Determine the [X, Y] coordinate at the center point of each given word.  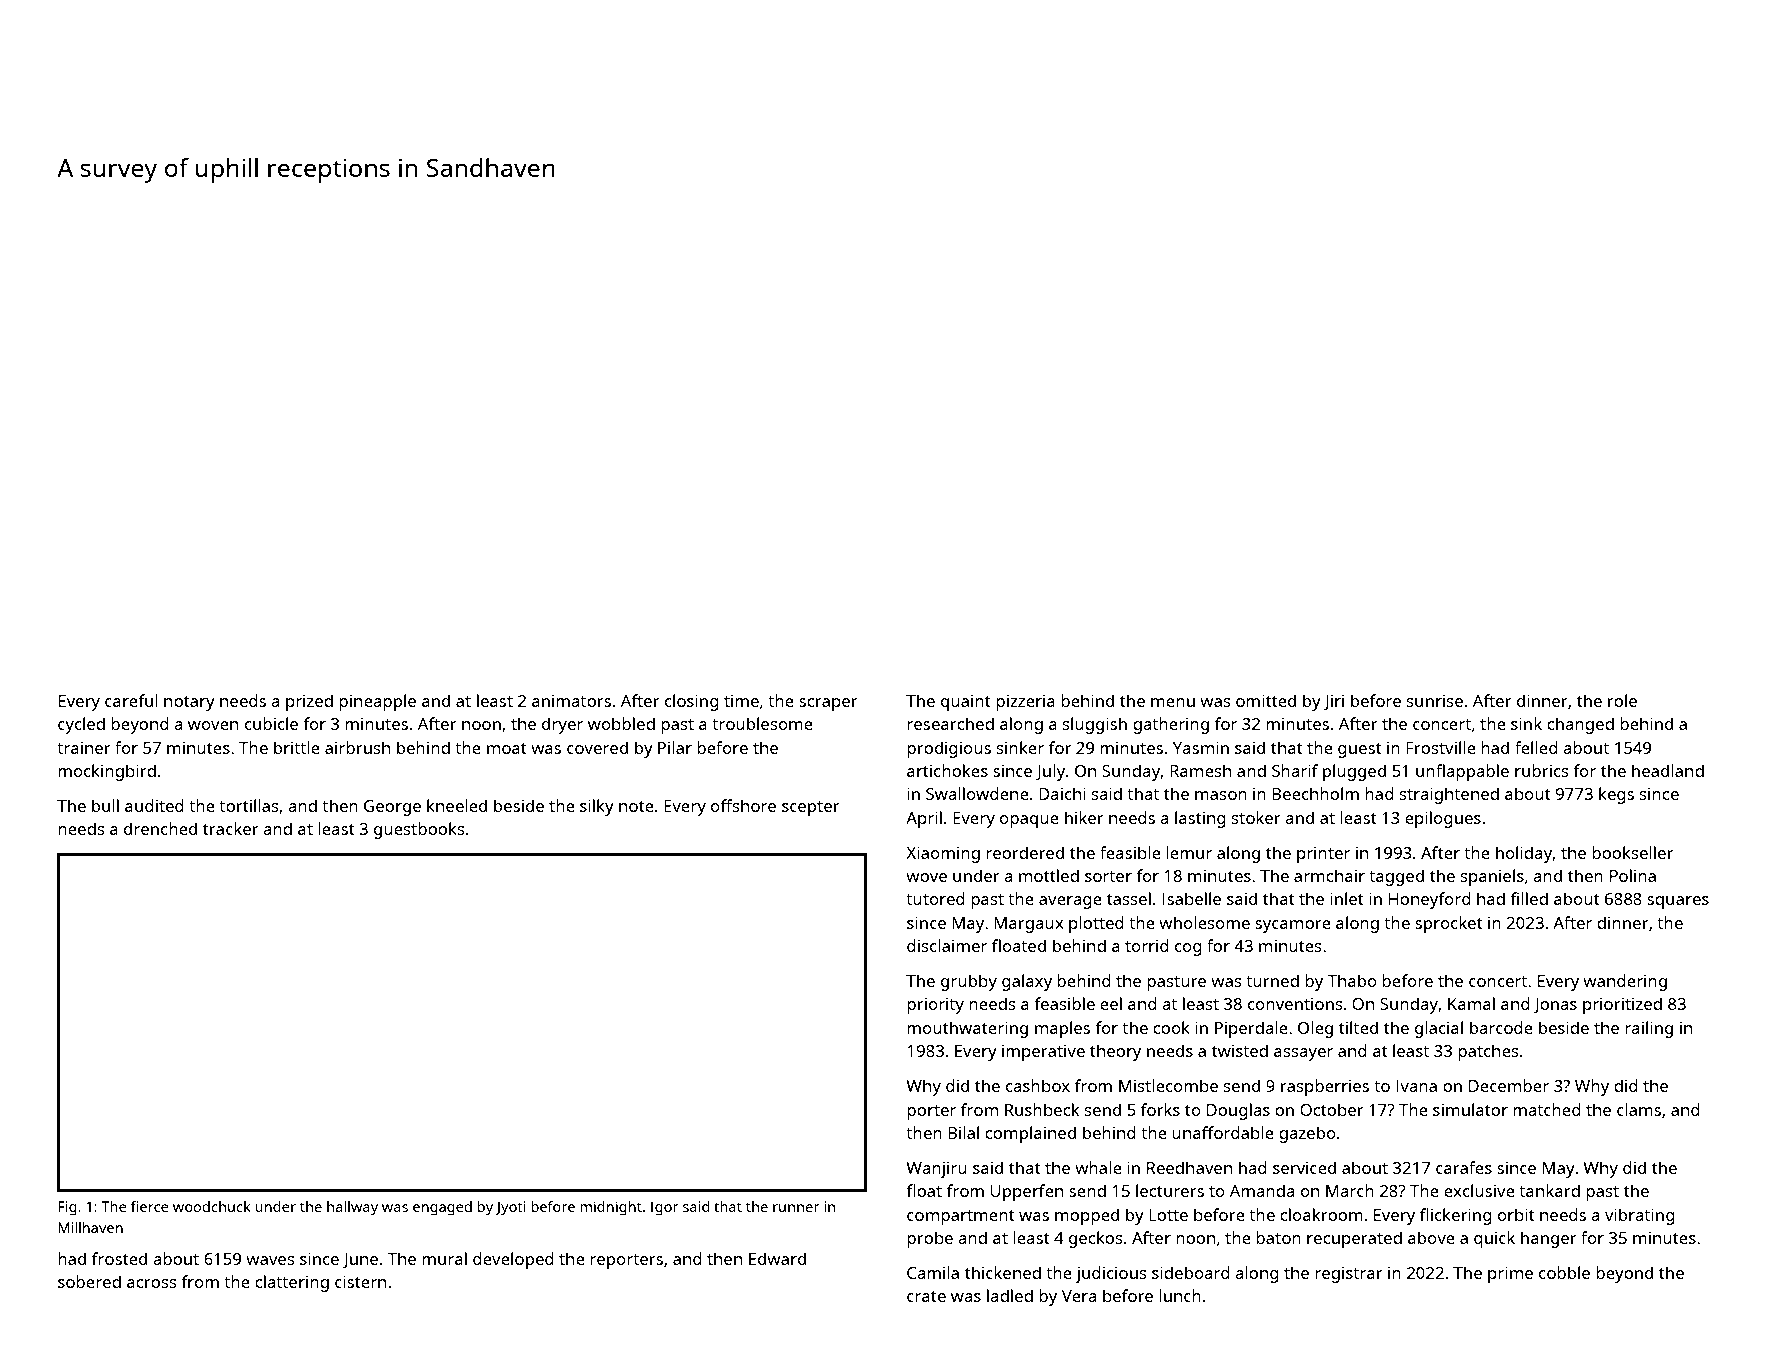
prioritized [1622, 1005]
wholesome [1204, 922]
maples [1062, 1029]
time [741, 701]
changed [1580, 725]
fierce [149, 1206]
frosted [119, 1258]
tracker [231, 828]
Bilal [963, 1132]
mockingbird [107, 772]
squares [1678, 902]
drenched [160, 828]
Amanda [1262, 1190]
